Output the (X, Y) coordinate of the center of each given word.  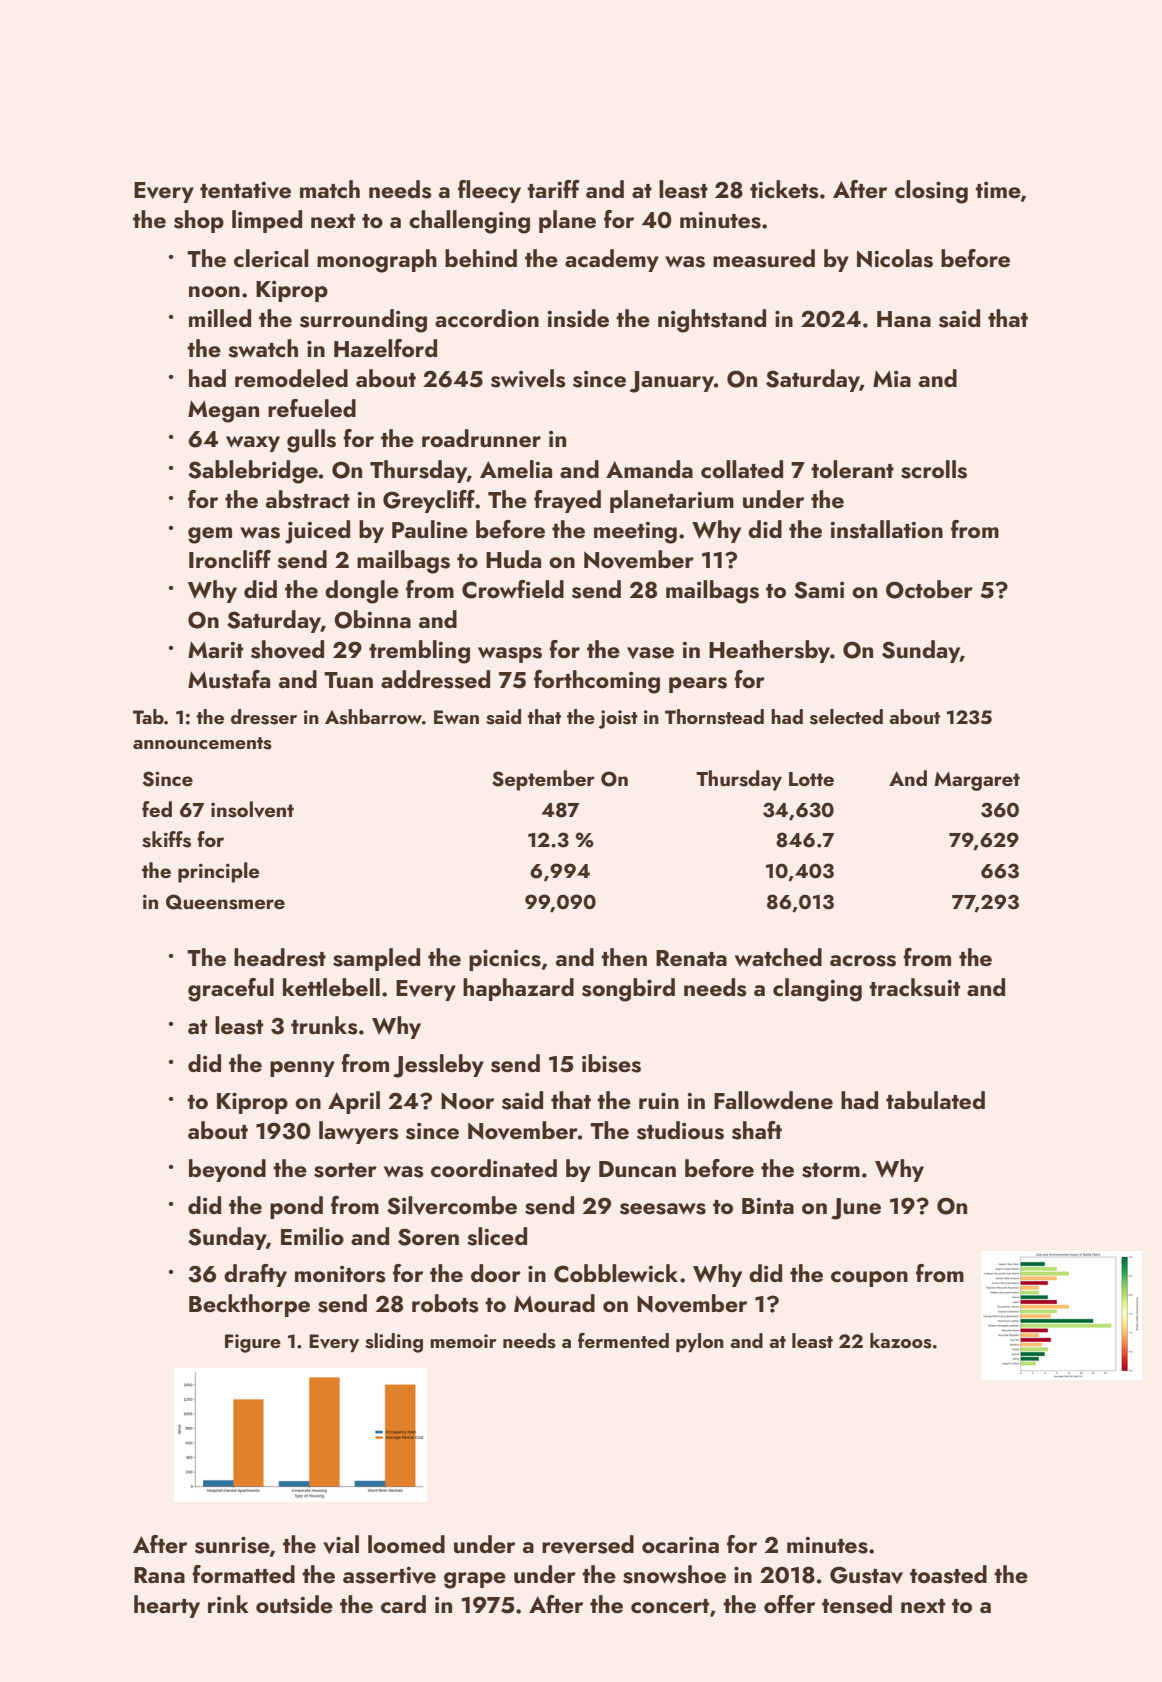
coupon (869, 1279)
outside (294, 1604)
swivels (528, 378)
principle (219, 872)
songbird (628, 990)
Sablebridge (253, 472)
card (403, 1604)
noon (214, 291)
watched (778, 957)
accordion (487, 318)
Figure (253, 1343)
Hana (904, 319)
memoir (463, 1341)
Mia (892, 379)
